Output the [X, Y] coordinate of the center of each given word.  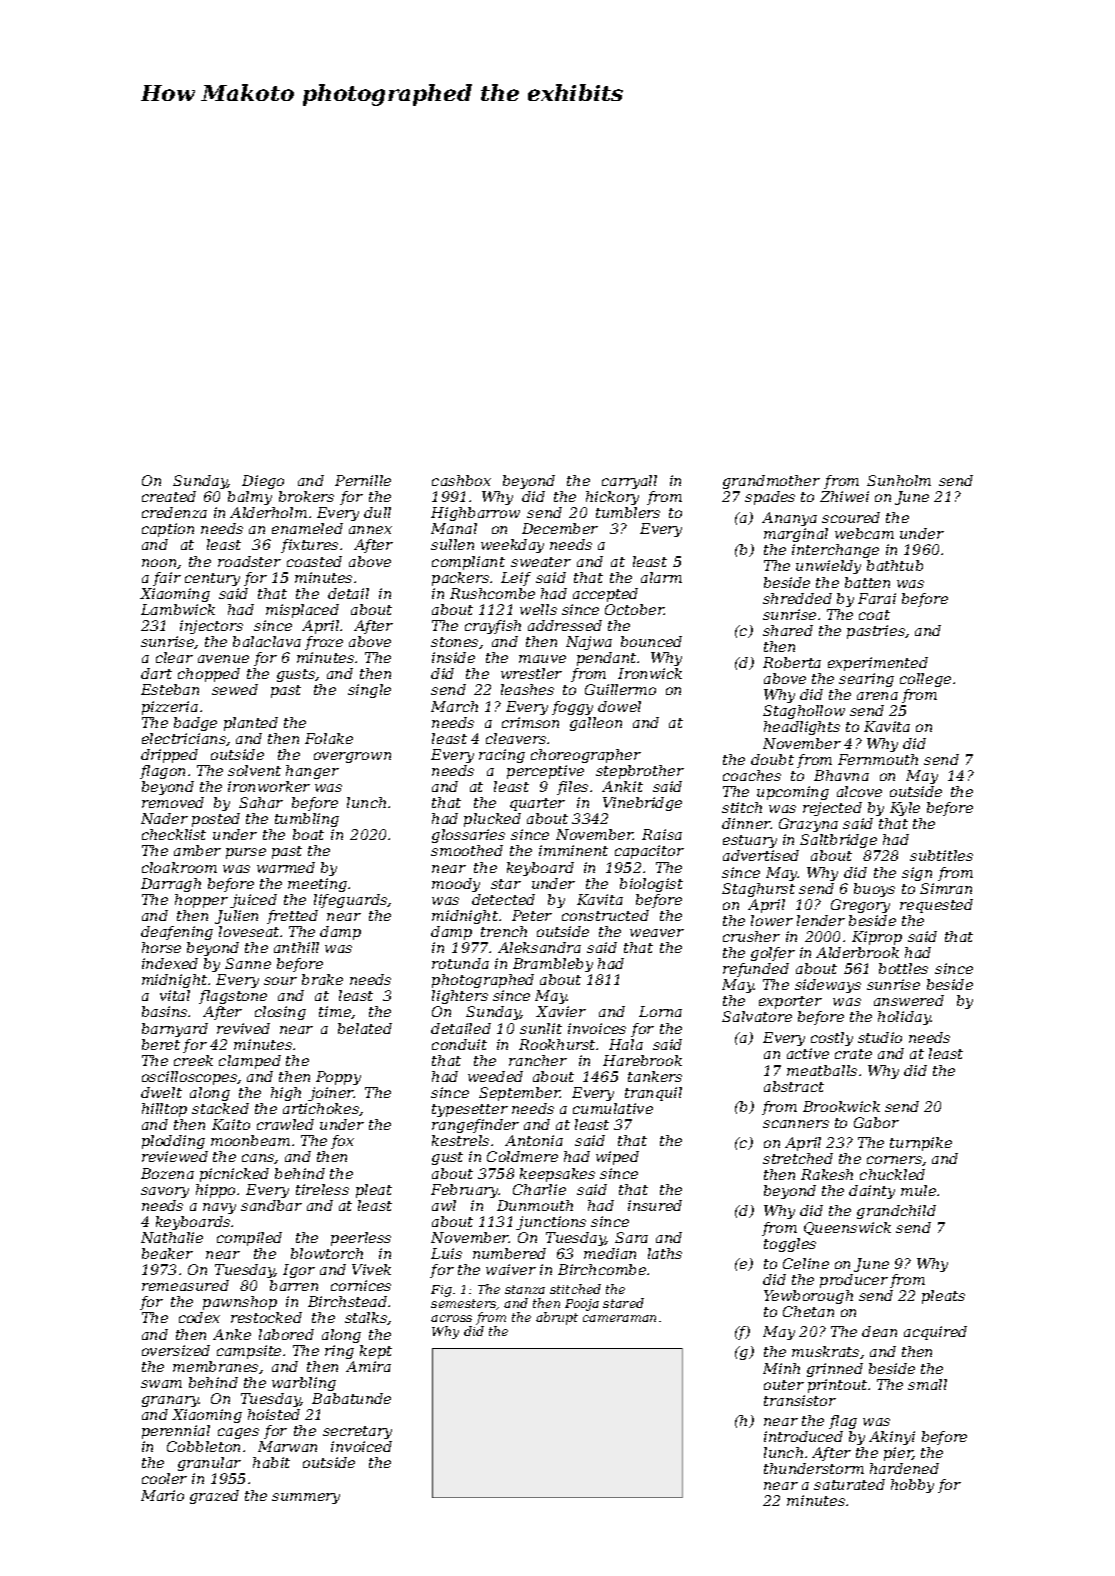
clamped [250, 1062]
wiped [617, 1158]
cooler [164, 1478]
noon [159, 563]
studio [880, 1037]
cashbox [461, 480]
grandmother [771, 482]
